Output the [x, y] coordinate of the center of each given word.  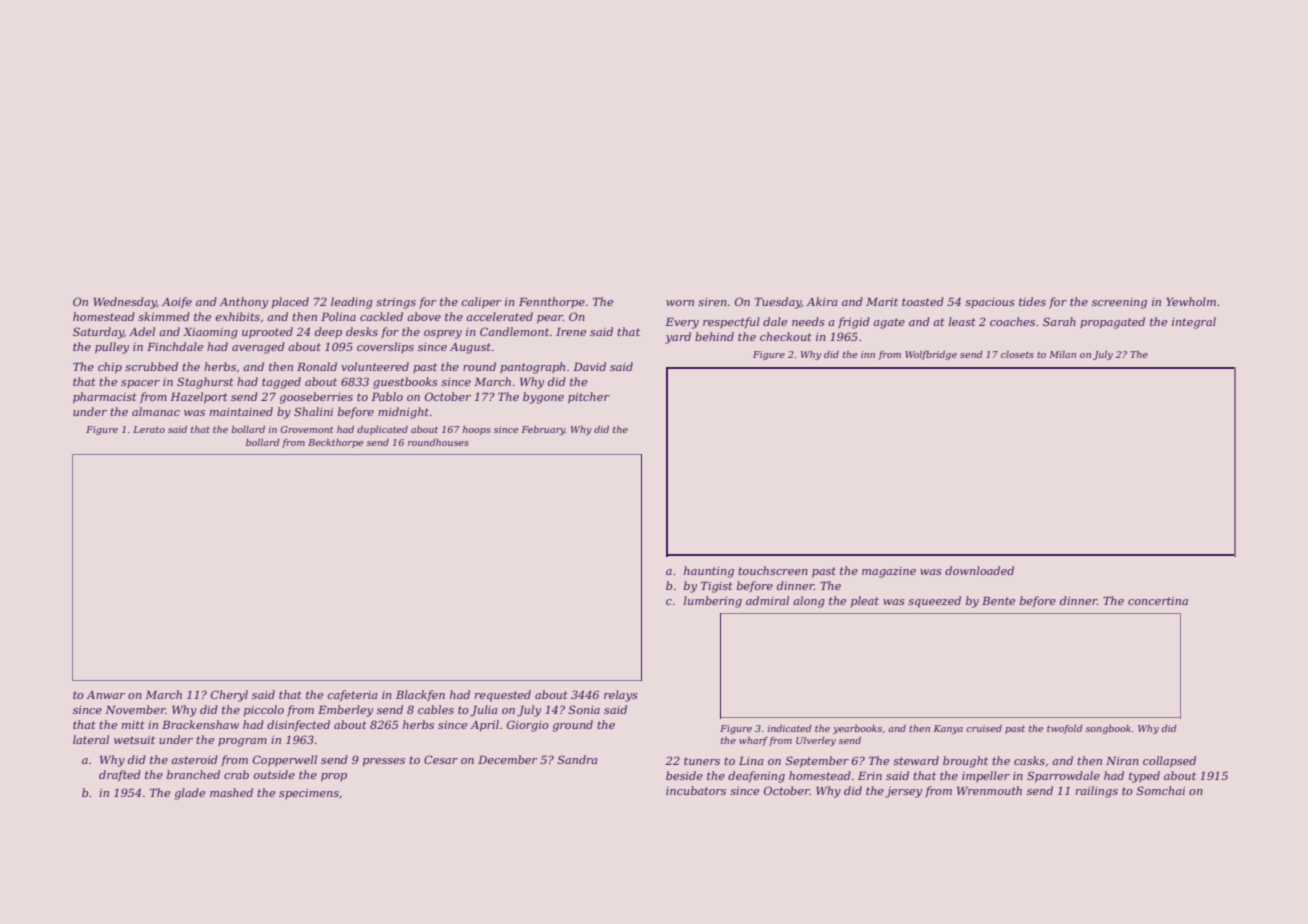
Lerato [149, 429]
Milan [1062, 354]
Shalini [313, 411]
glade [189, 794]
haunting [709, 572]
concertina [1158, 601]
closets [1017, 354]
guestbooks [405, 383]
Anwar [105, 695]
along [809, 602]
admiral [767, 600]
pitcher [589, 398]
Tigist [717, 587]
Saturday [98, 333]
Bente [998, 601]
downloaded [979, 570]
